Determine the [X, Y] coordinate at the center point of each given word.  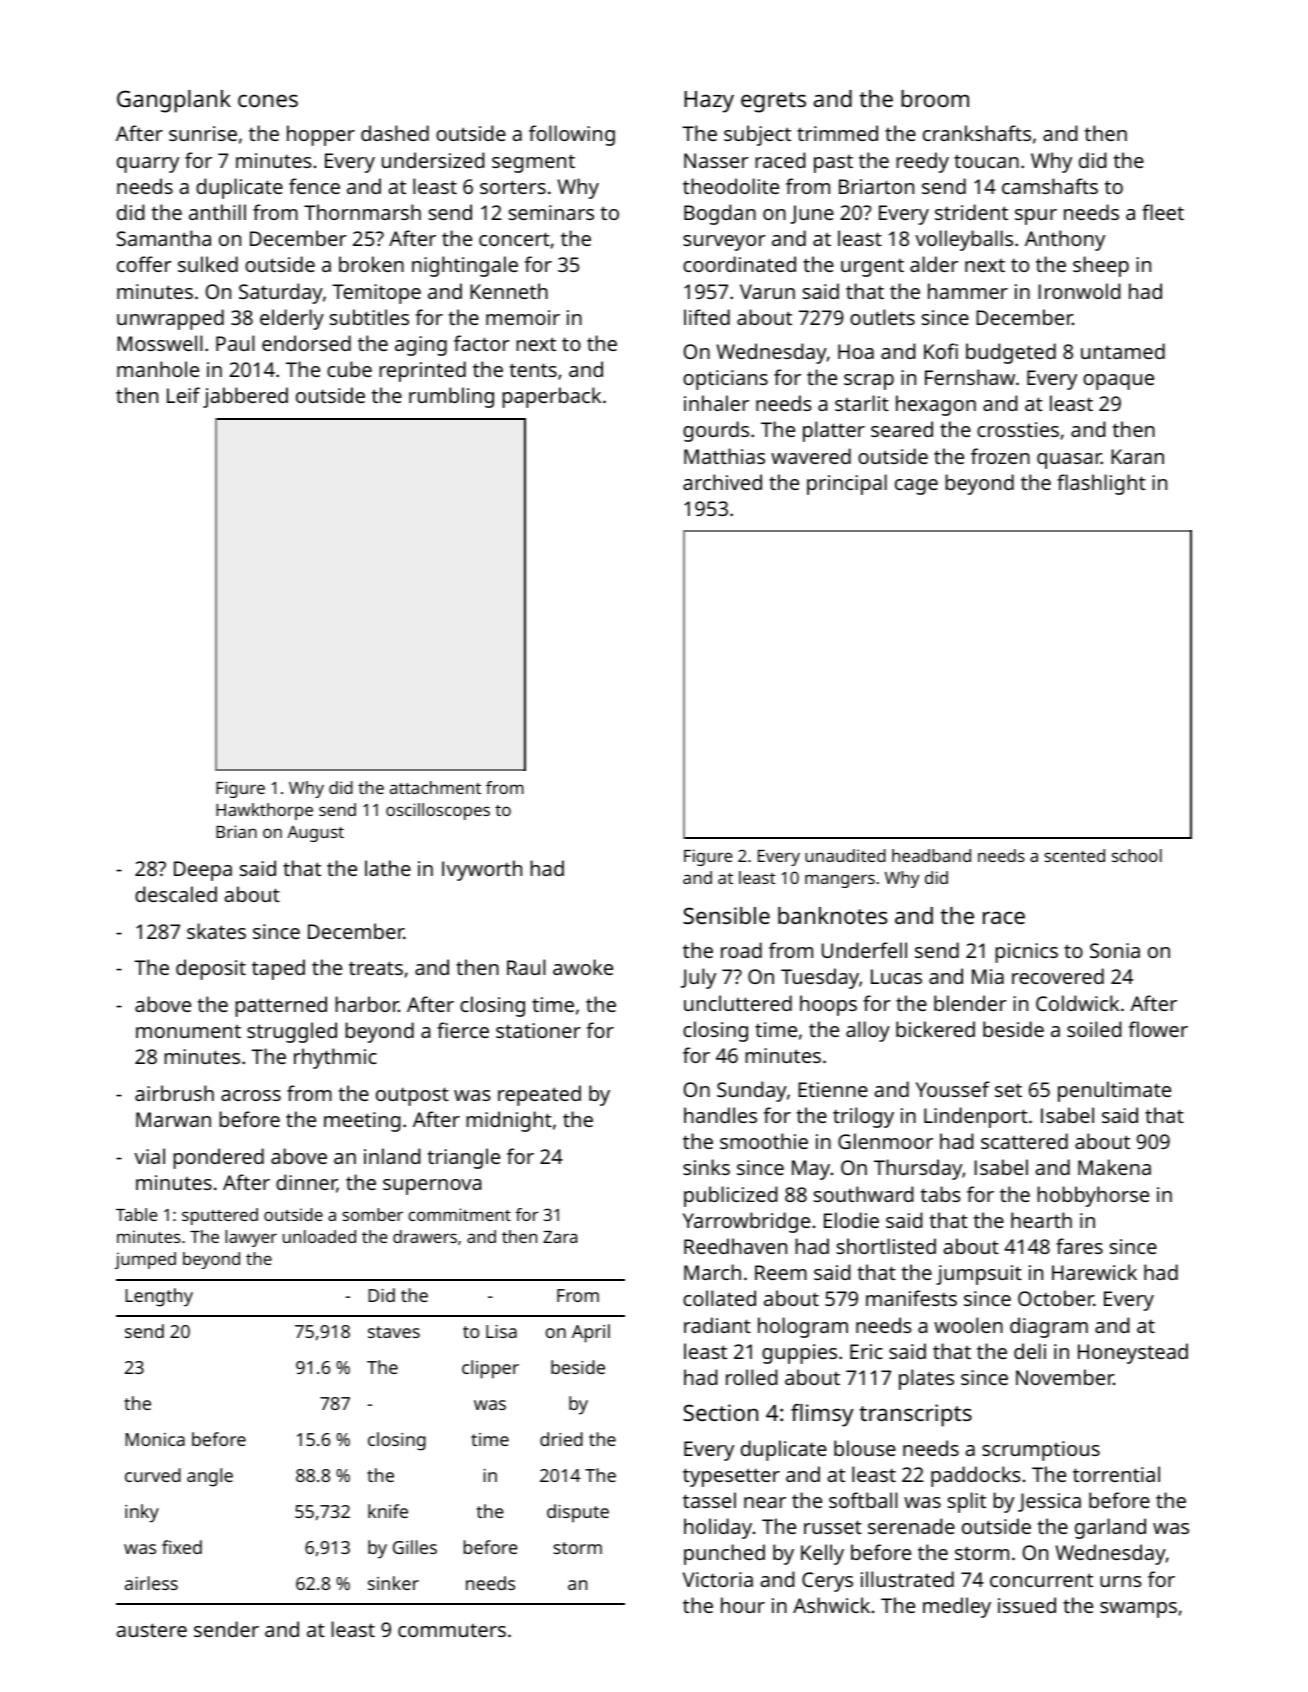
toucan [986, 161]
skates [216, 931]
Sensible [726, 915]
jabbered [245, 397]
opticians [725, 380]
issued [1027, 1605]
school [1137, 855]
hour [743, 1605]
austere [151, 1630]
